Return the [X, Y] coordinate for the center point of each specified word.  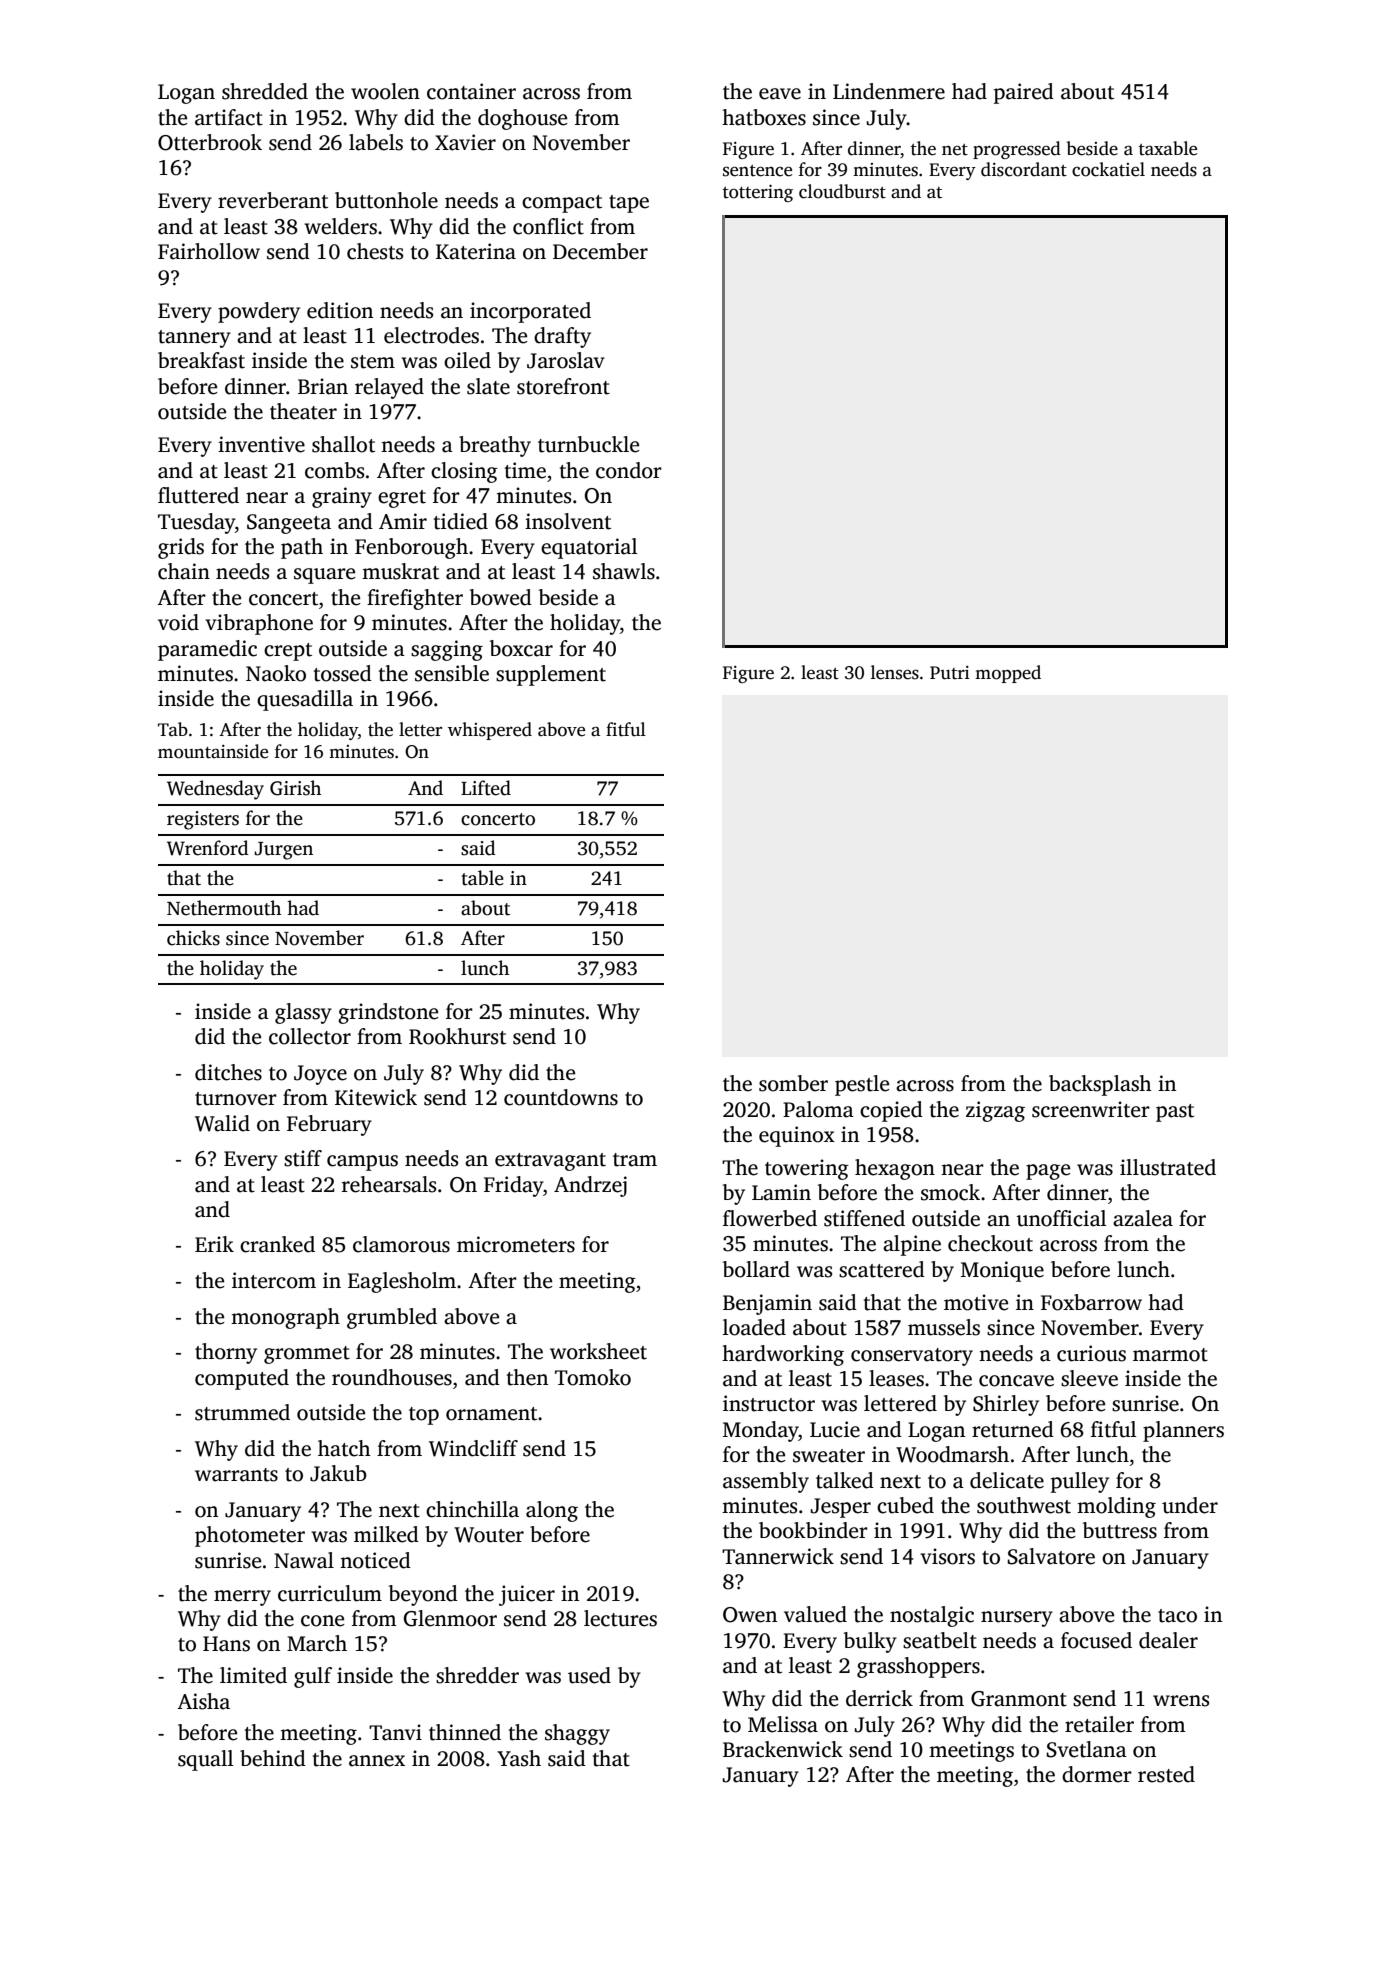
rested [1166, 1774]
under [1190, 1505]
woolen [385, 91]
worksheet [598, 1351]
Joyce [320, 1075]
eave [780, 94]
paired [1024, 93]
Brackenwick [783, 1749]
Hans [226, 1644]
